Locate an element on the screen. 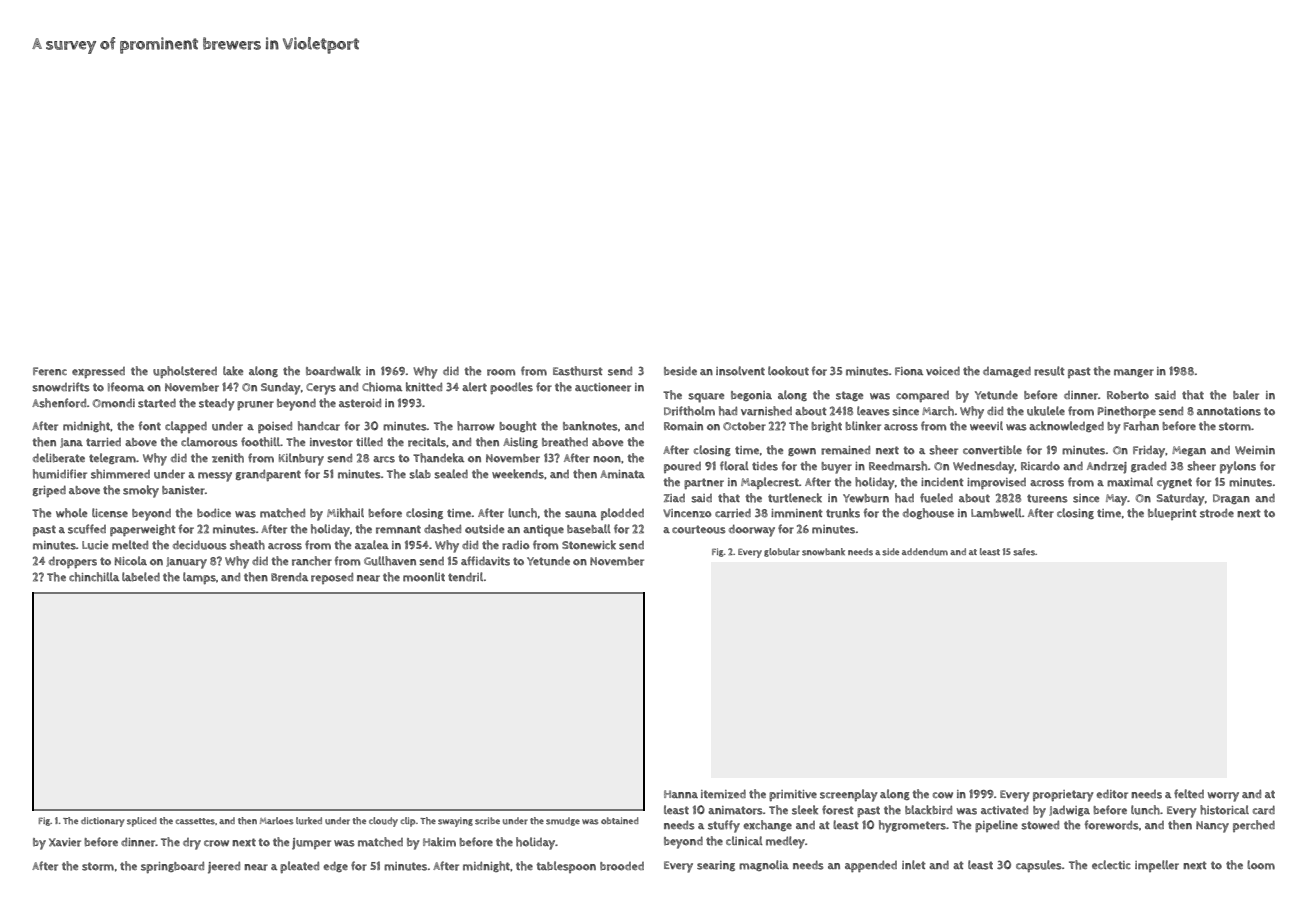 The height and width of the screenshot is (924, 1308). banister is located at coordinates (183, 490).
